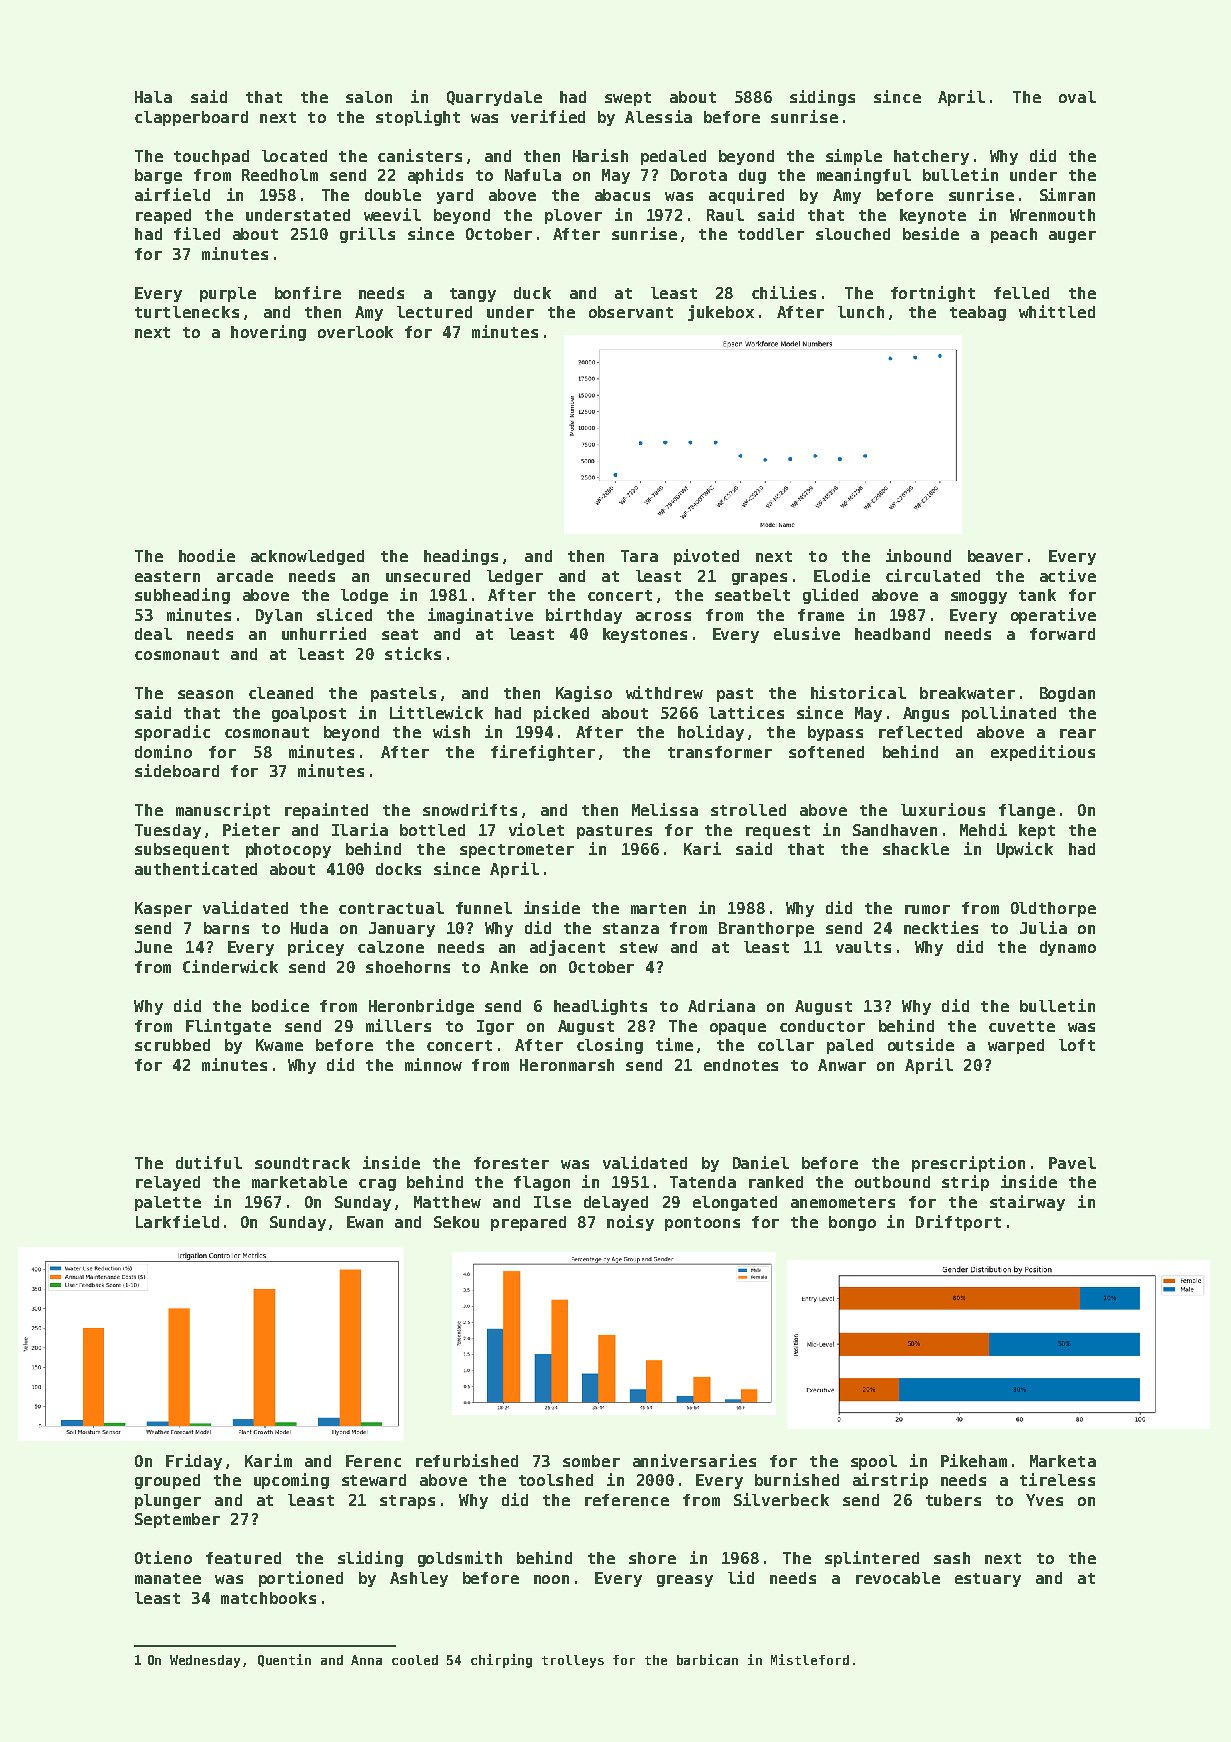 This screenshot has width=1231, height=1742. What do you see at coordinates (707, 1659) in the screenshot?
I see `barbican` at bounding box center [707, 1659].
